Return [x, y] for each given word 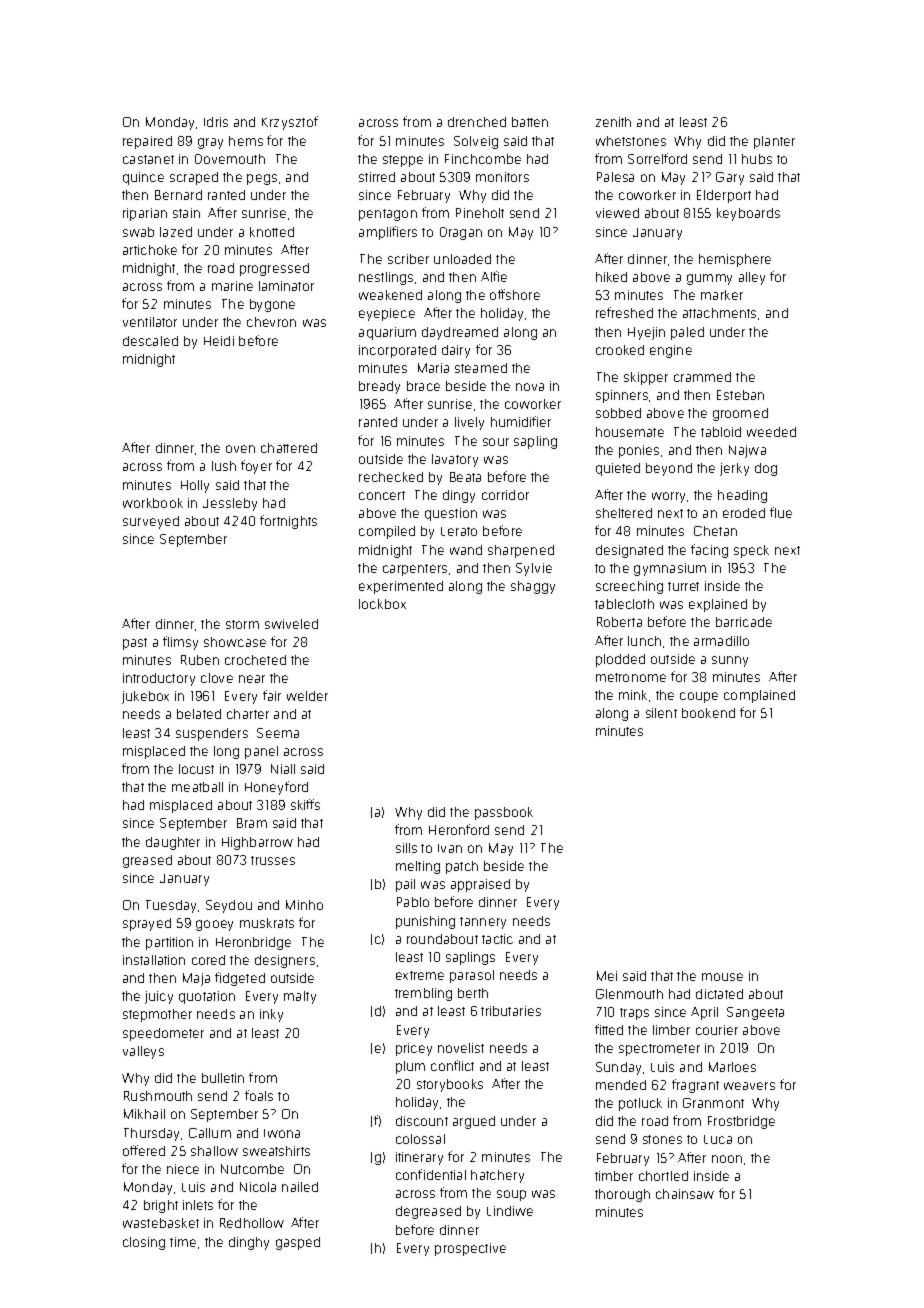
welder [307, 696]
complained [759, 696]
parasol [472, 976]
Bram [252, 823]
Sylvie [534, 569]
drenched [477, 122]
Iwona [282, 1133]
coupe [699, 697]
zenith [613, 122]
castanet [148, 159]
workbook [153, 503]
